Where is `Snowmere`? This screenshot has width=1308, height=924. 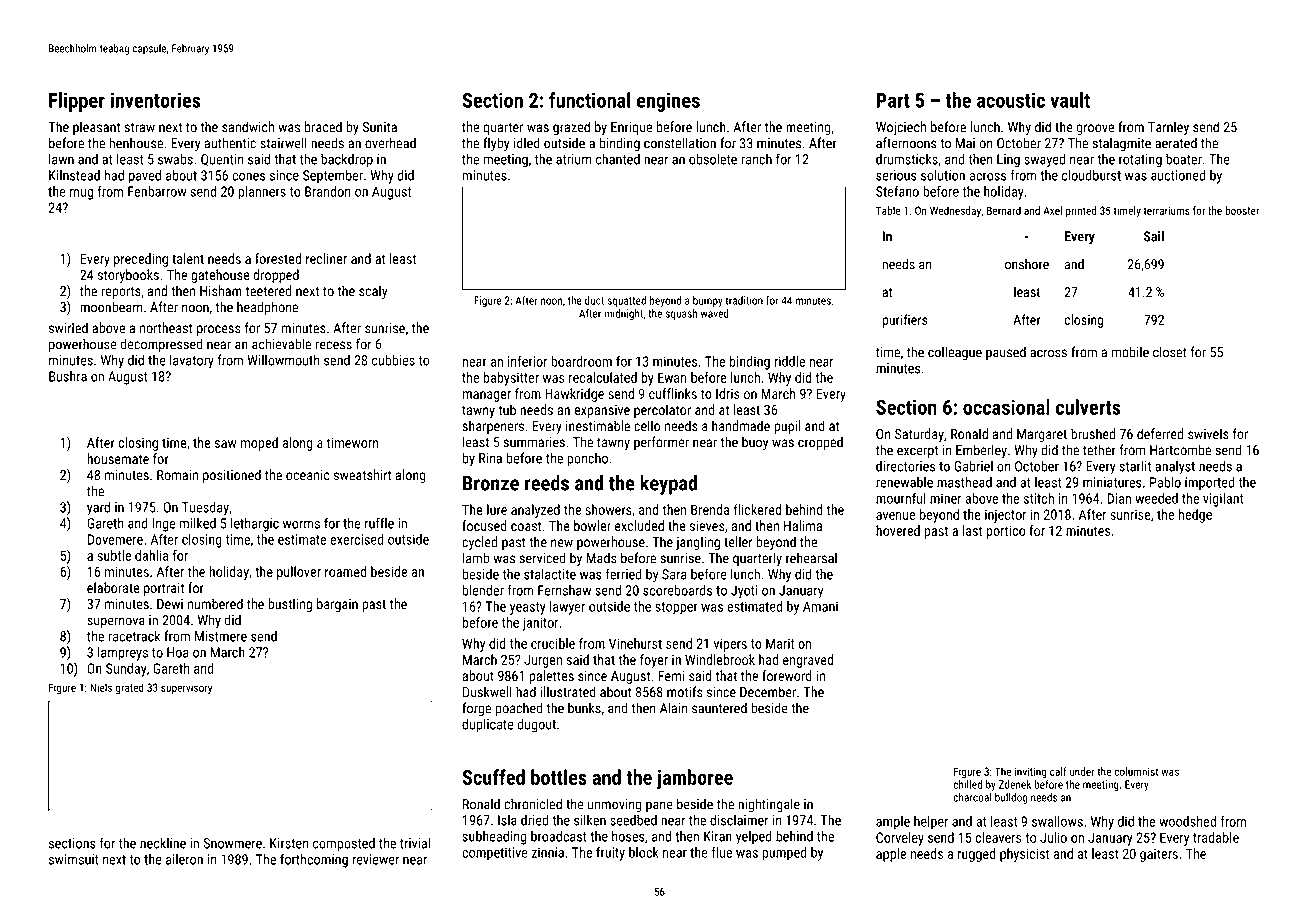
Snowmere is located at coordinates (233, 843).
